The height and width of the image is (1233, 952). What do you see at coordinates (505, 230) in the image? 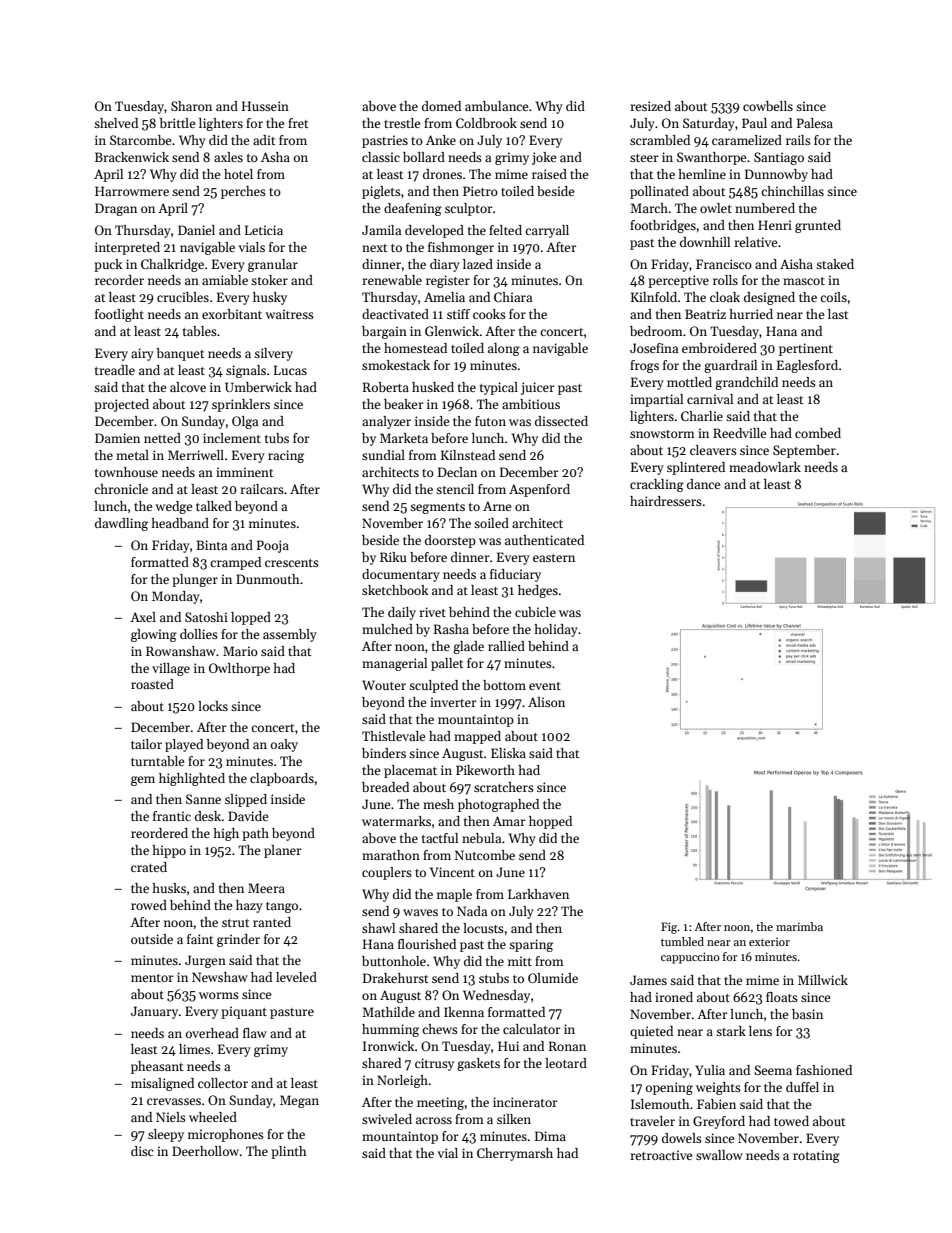
I see `felted` at bounding box center [505, 230].
